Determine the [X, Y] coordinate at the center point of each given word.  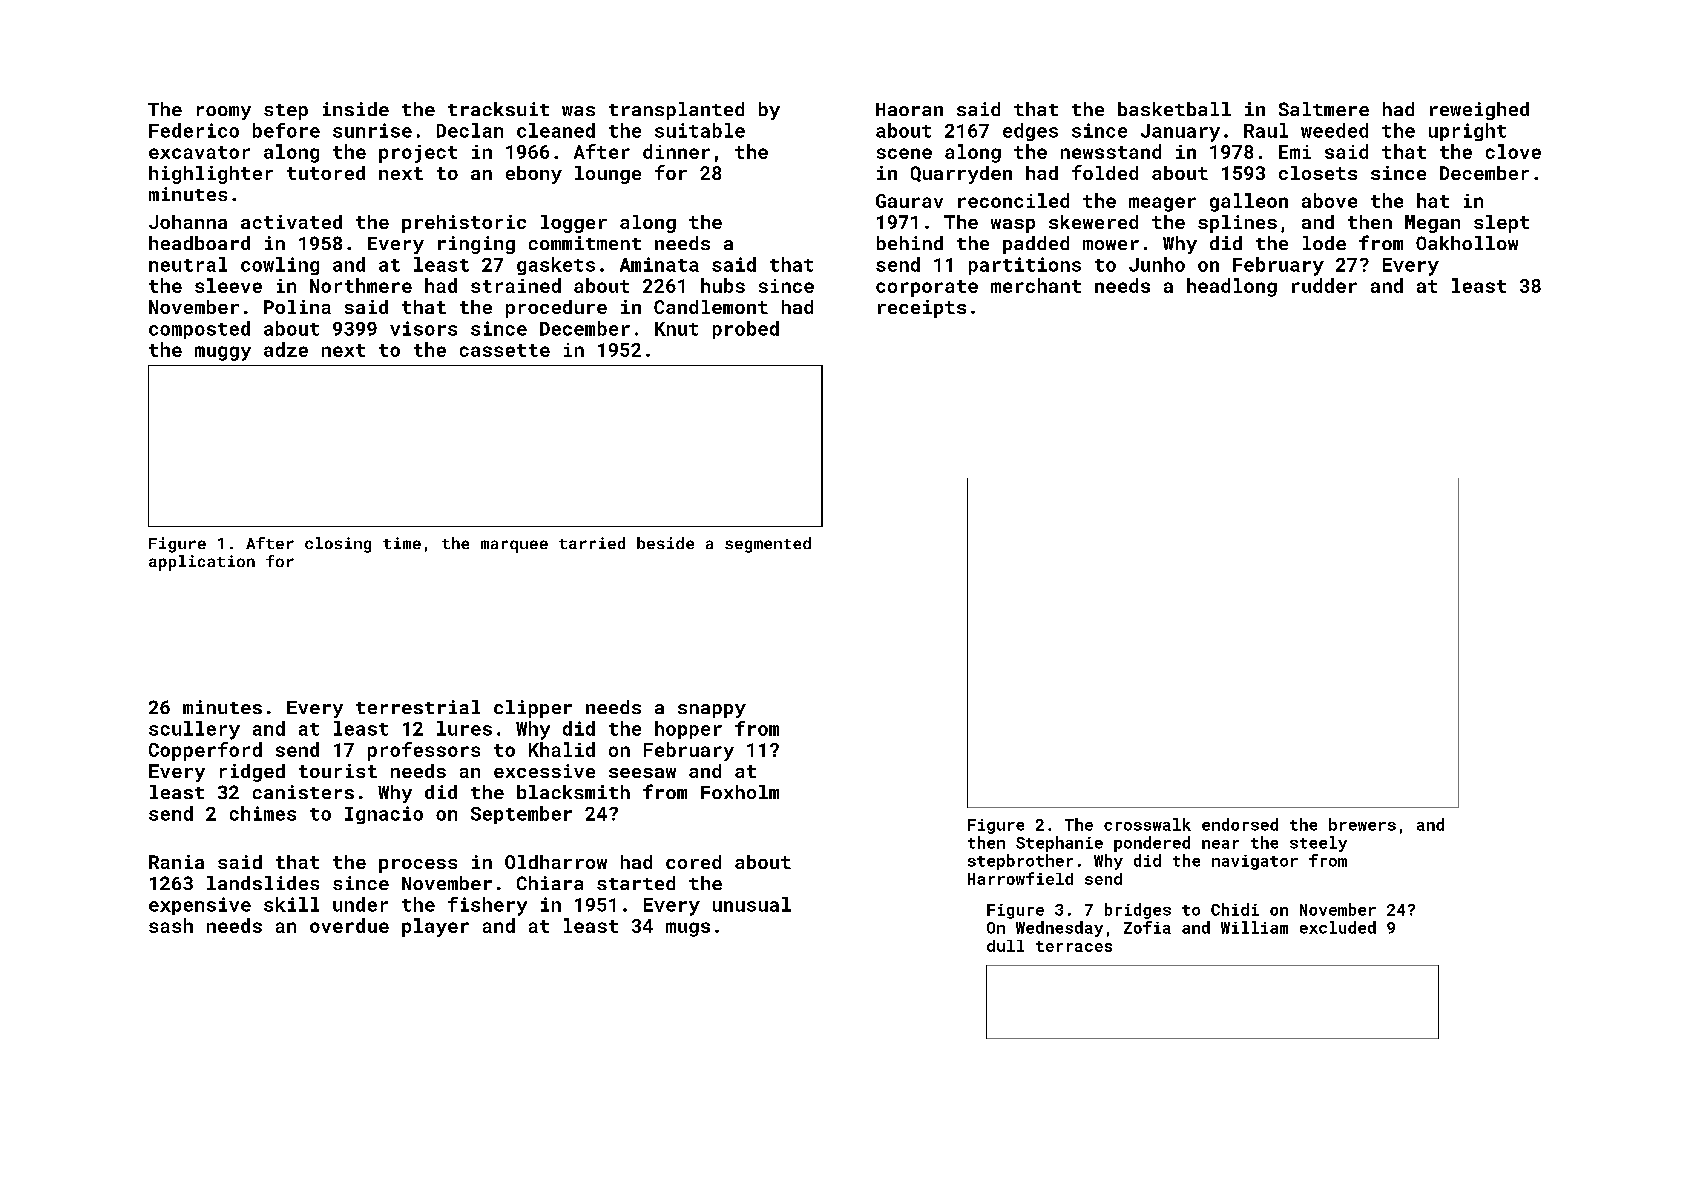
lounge [608, 175]
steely [1318, 844]
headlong [1232, 287]
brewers [1362, 824]
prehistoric [464, 224]
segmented [768, 545]
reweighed [1479, 111]
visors [423, 328]
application [202, 563]
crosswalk [1147, 824]
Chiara [550, 883]
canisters [303, 792]
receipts [922, 309]
